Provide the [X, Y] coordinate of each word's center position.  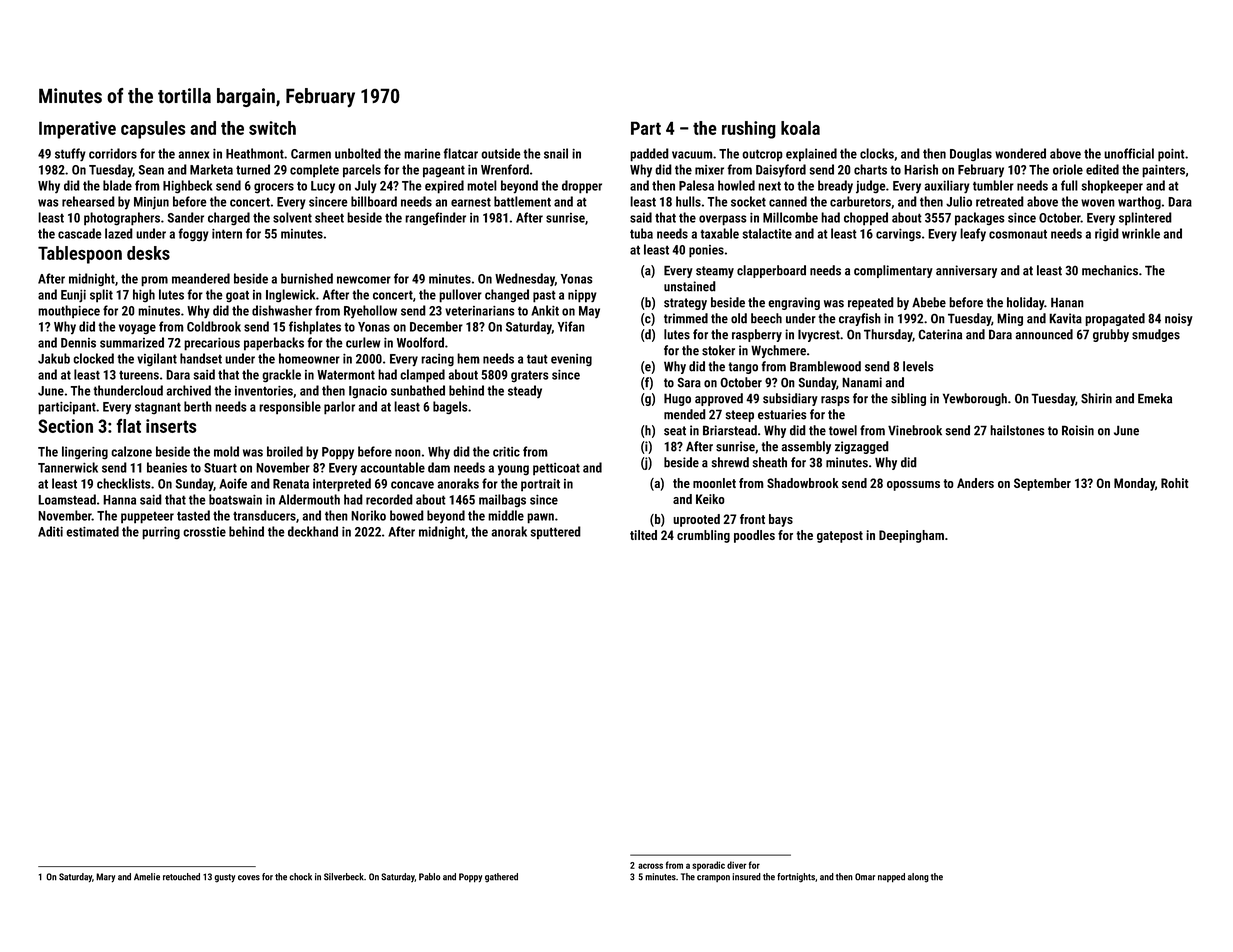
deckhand [313, 531]
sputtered [556, 533]
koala [800, 128]
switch [272, 128]
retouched [181, 877]
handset [201, 358]
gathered [501, 878]
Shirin [1096, 398]
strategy [685, 304]
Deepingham [911, 536]
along [918, 878]
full [1069, 185]
